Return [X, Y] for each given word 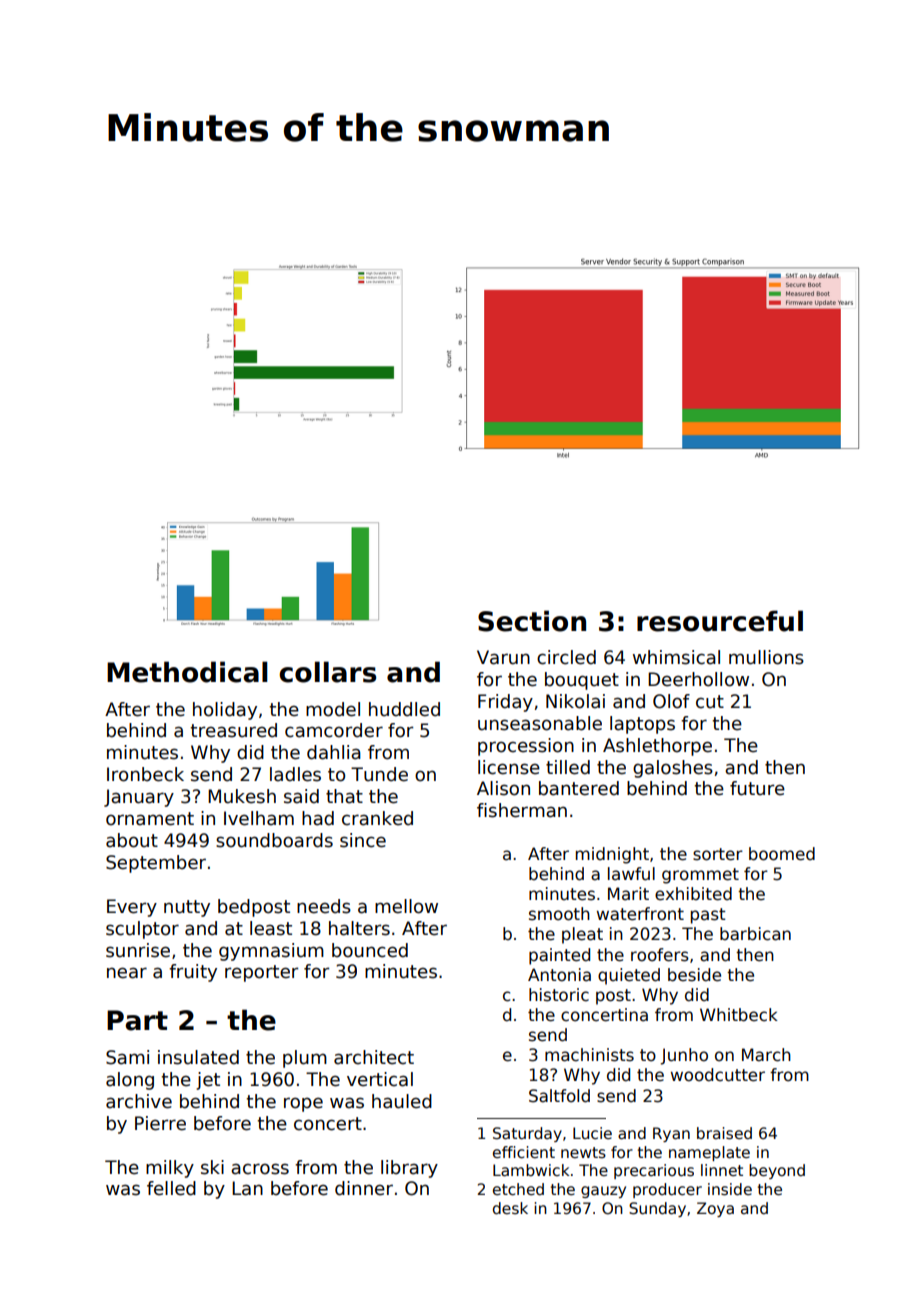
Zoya [715, 1209]
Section [532, 621]
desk [510, 1208]
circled [566, 657]
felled [171, 1188]
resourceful [720, 621]
